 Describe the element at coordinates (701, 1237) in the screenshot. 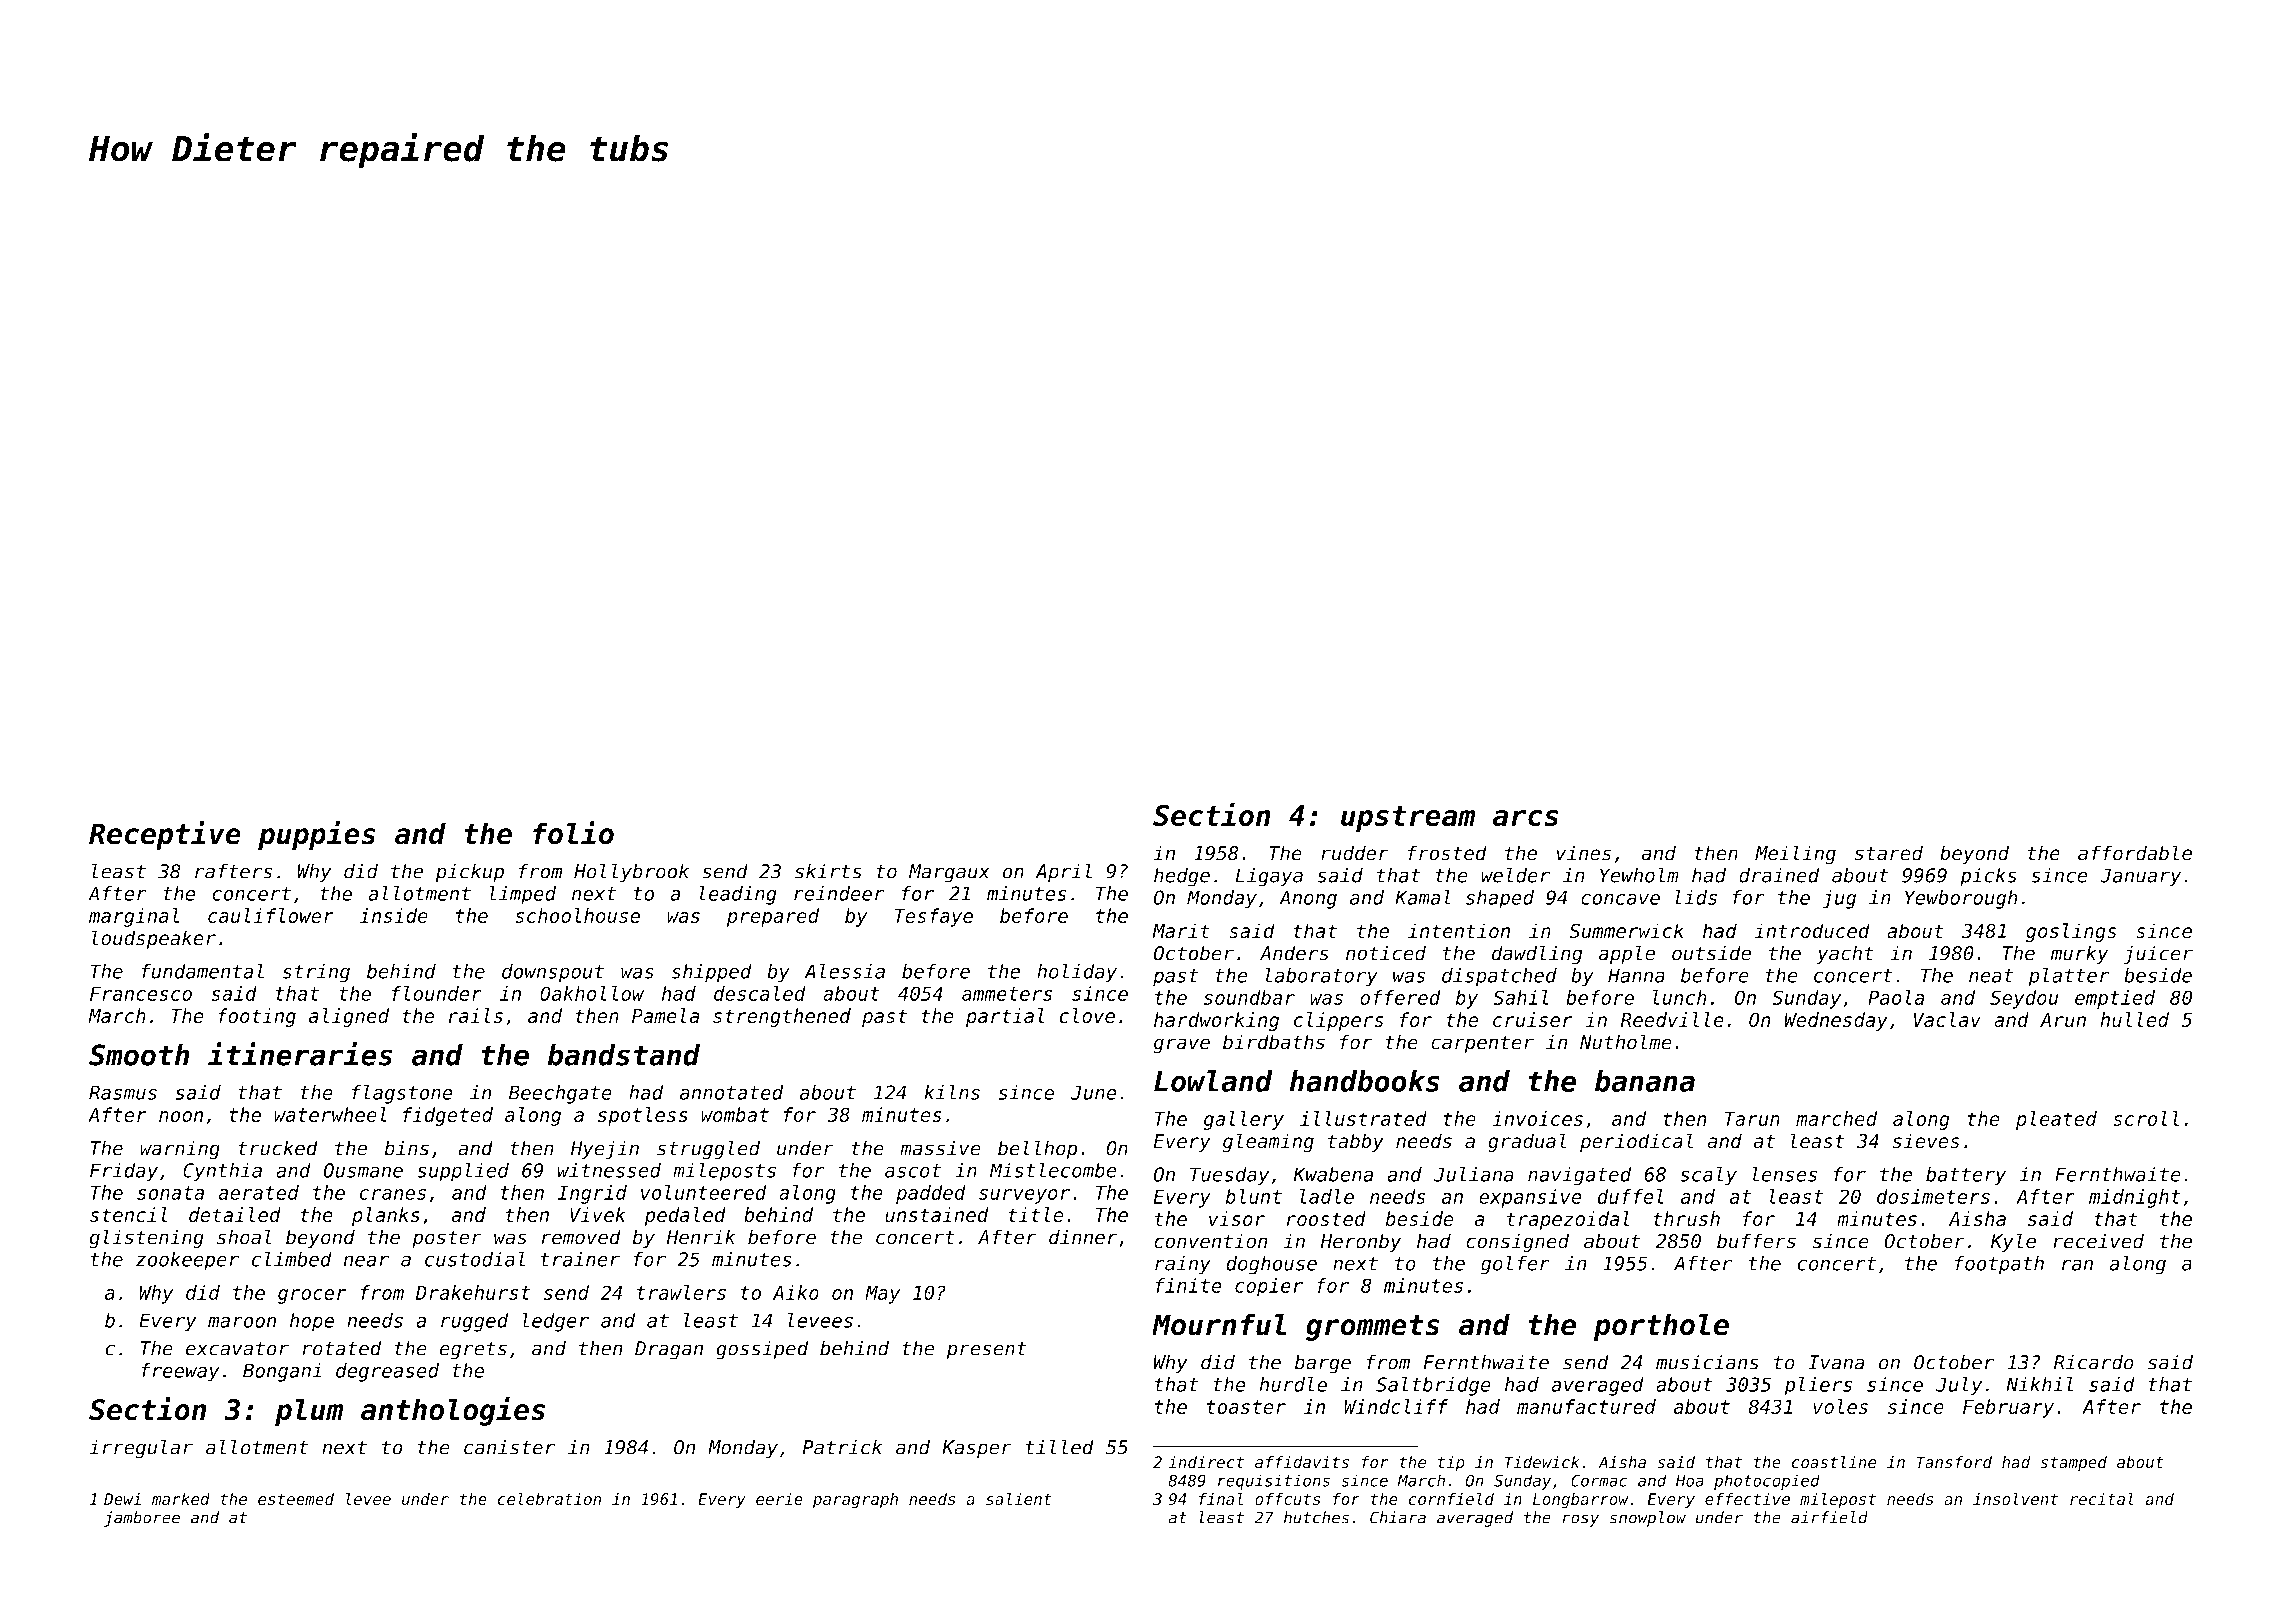

I see `Henrik` at that location.
